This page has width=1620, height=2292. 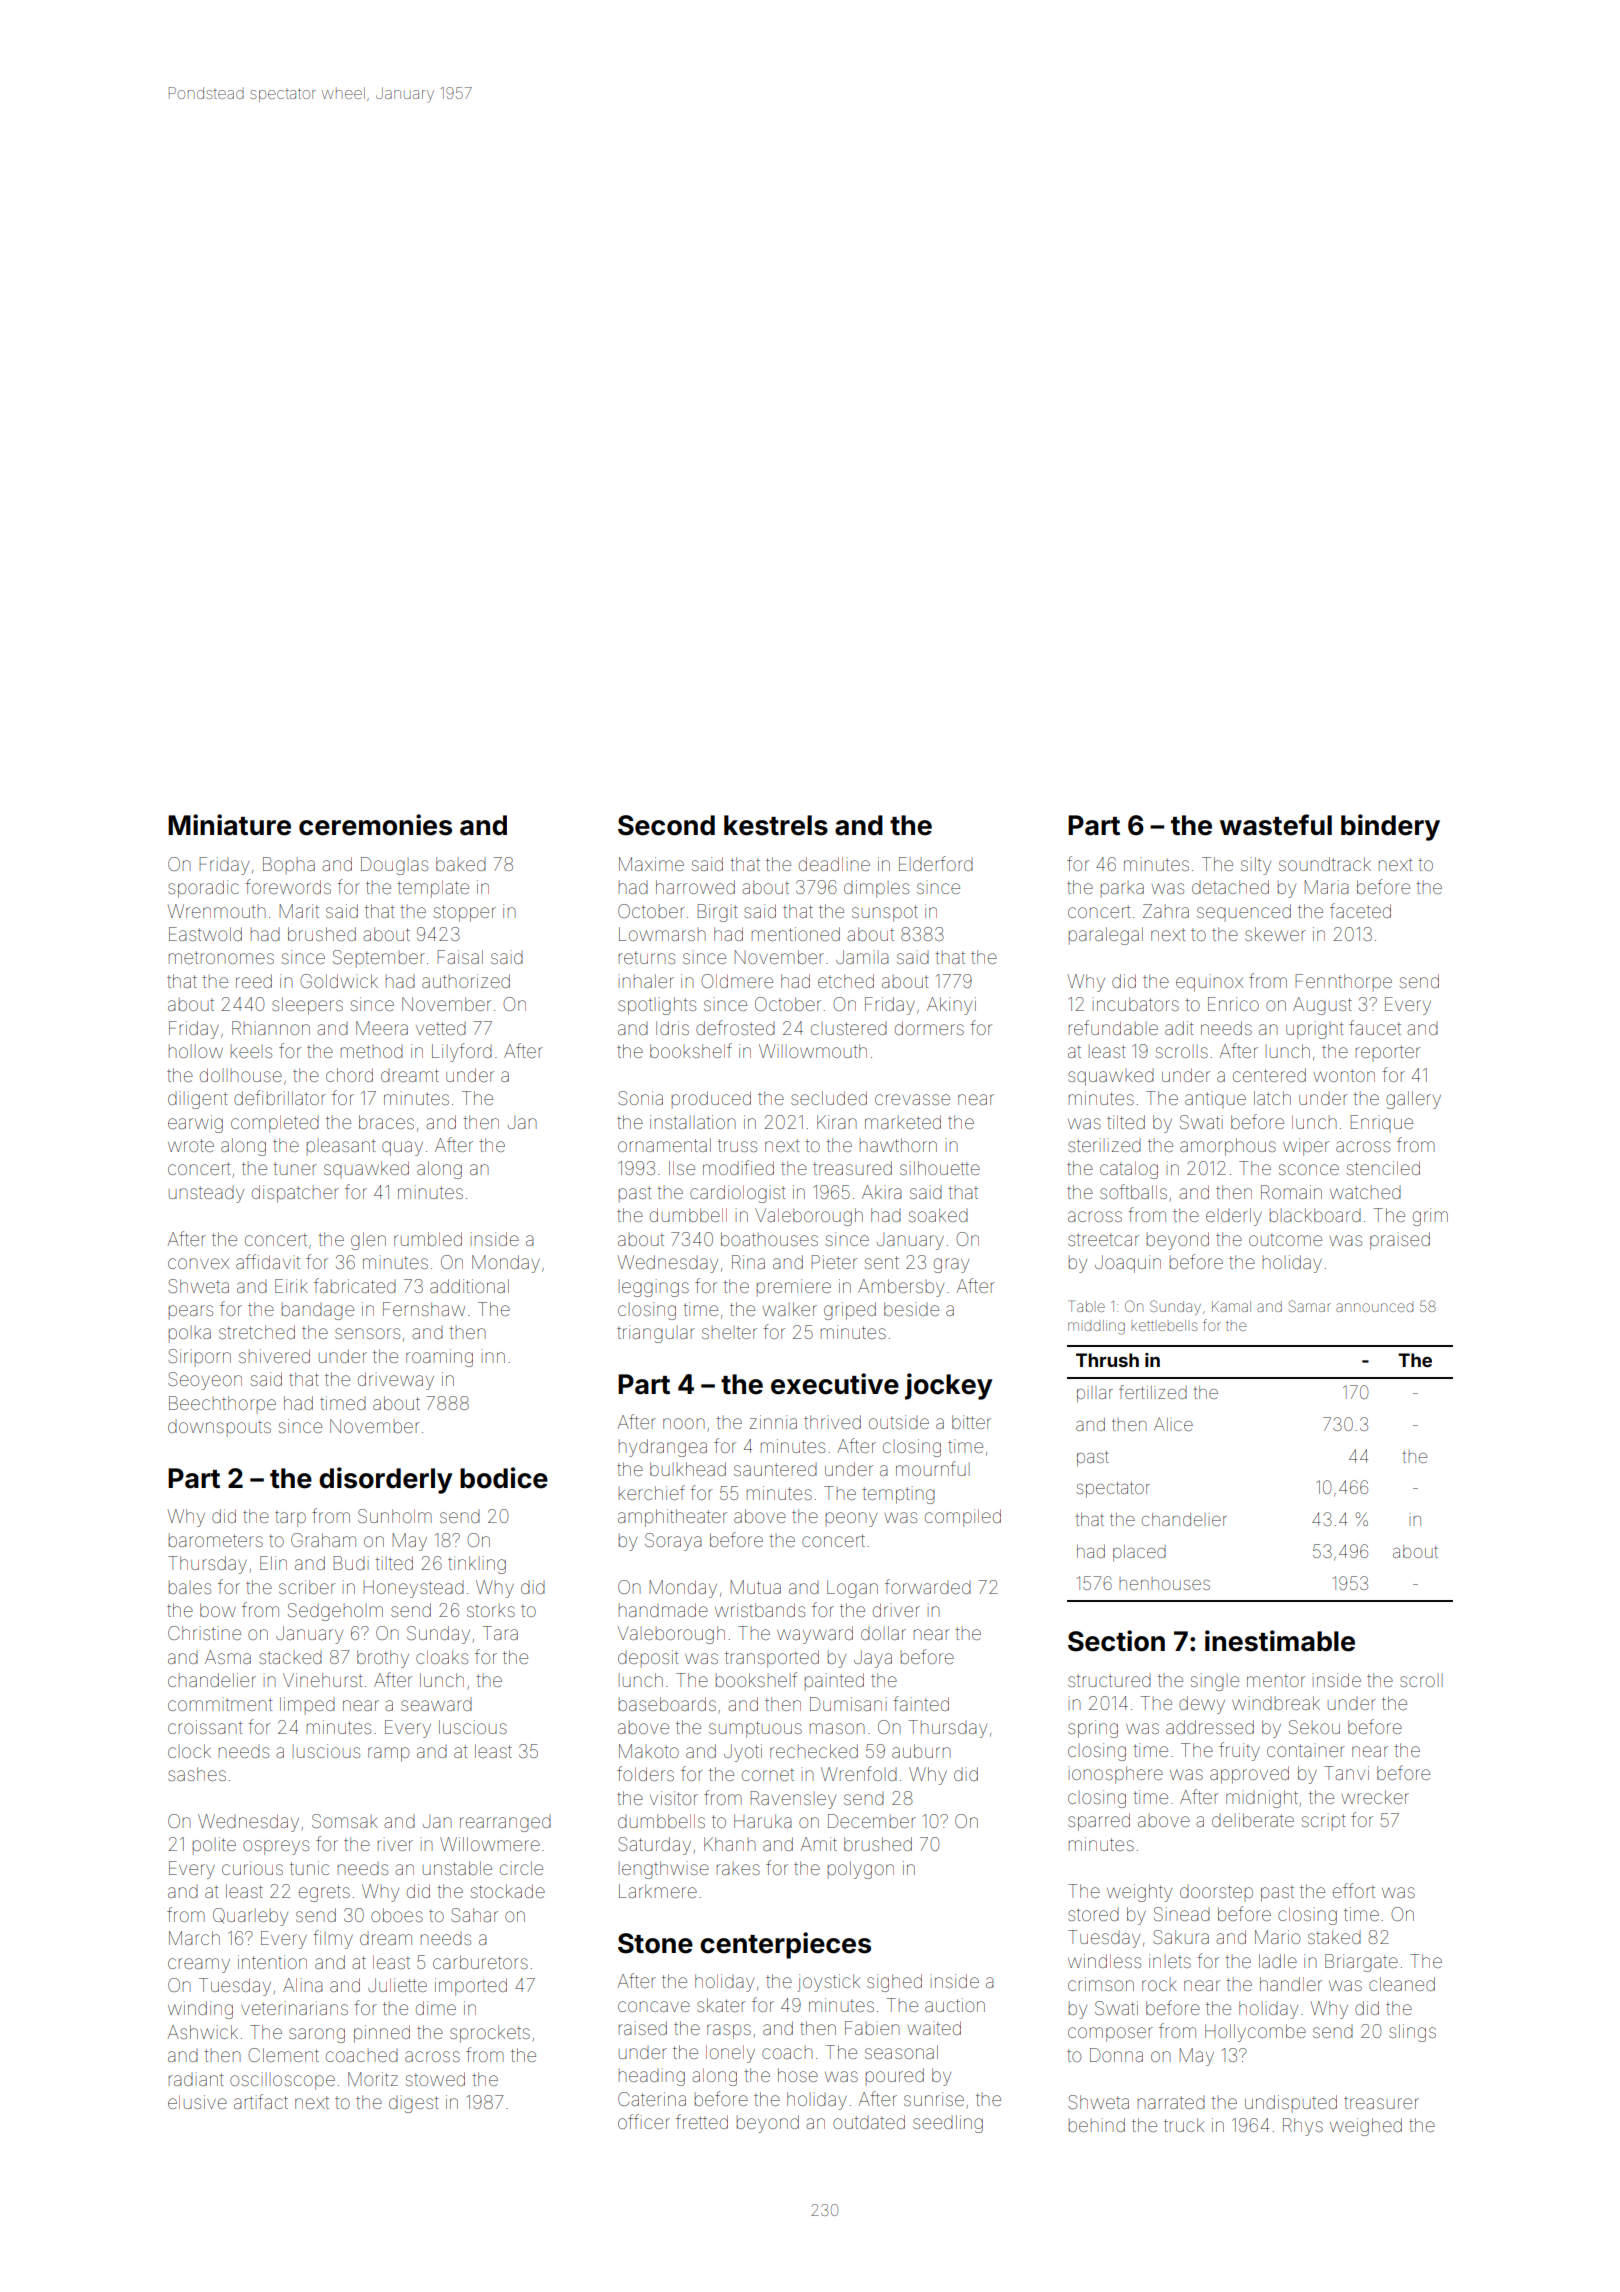 I want to click on dormers, so click(x=929, y=1028).
